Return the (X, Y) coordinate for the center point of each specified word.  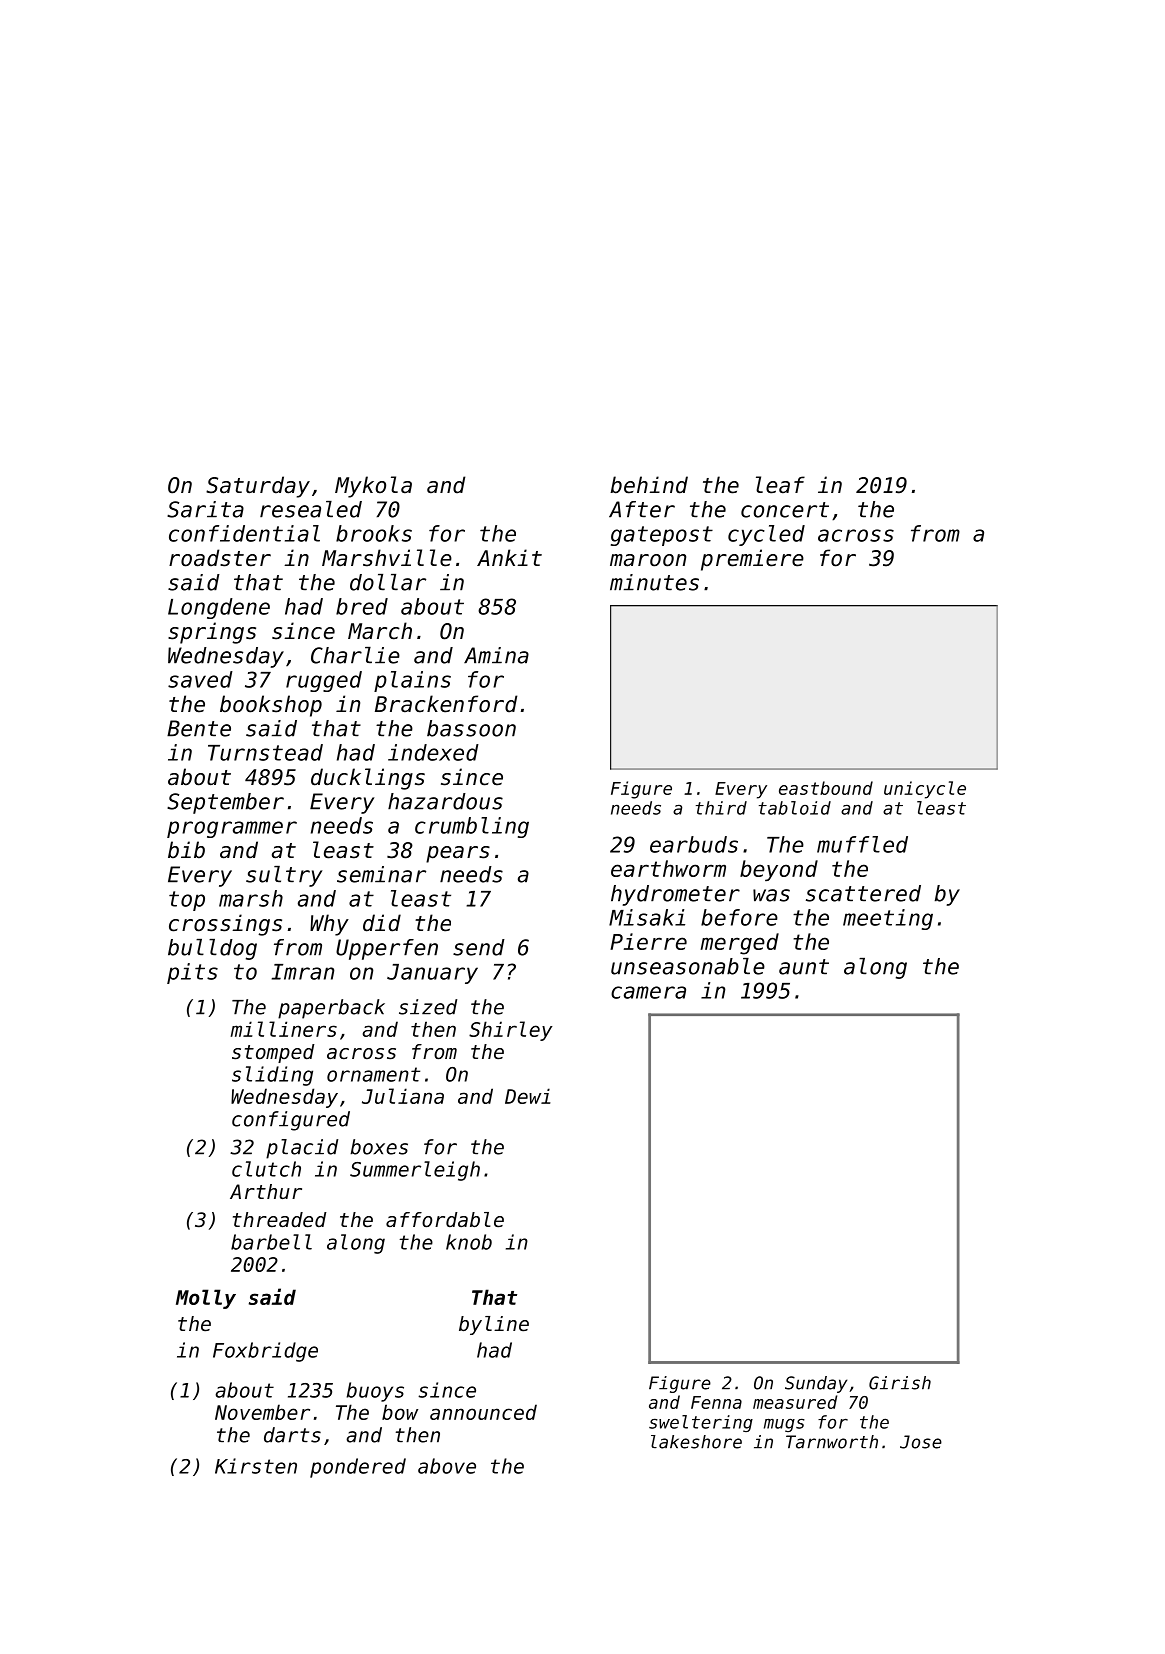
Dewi (527, 1096)
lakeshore (696, 1442)
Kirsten (256, 1466)
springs (212, 633)
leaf (780, 485)
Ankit (509, 557)
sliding (272, 1076)
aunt (804, 967)
